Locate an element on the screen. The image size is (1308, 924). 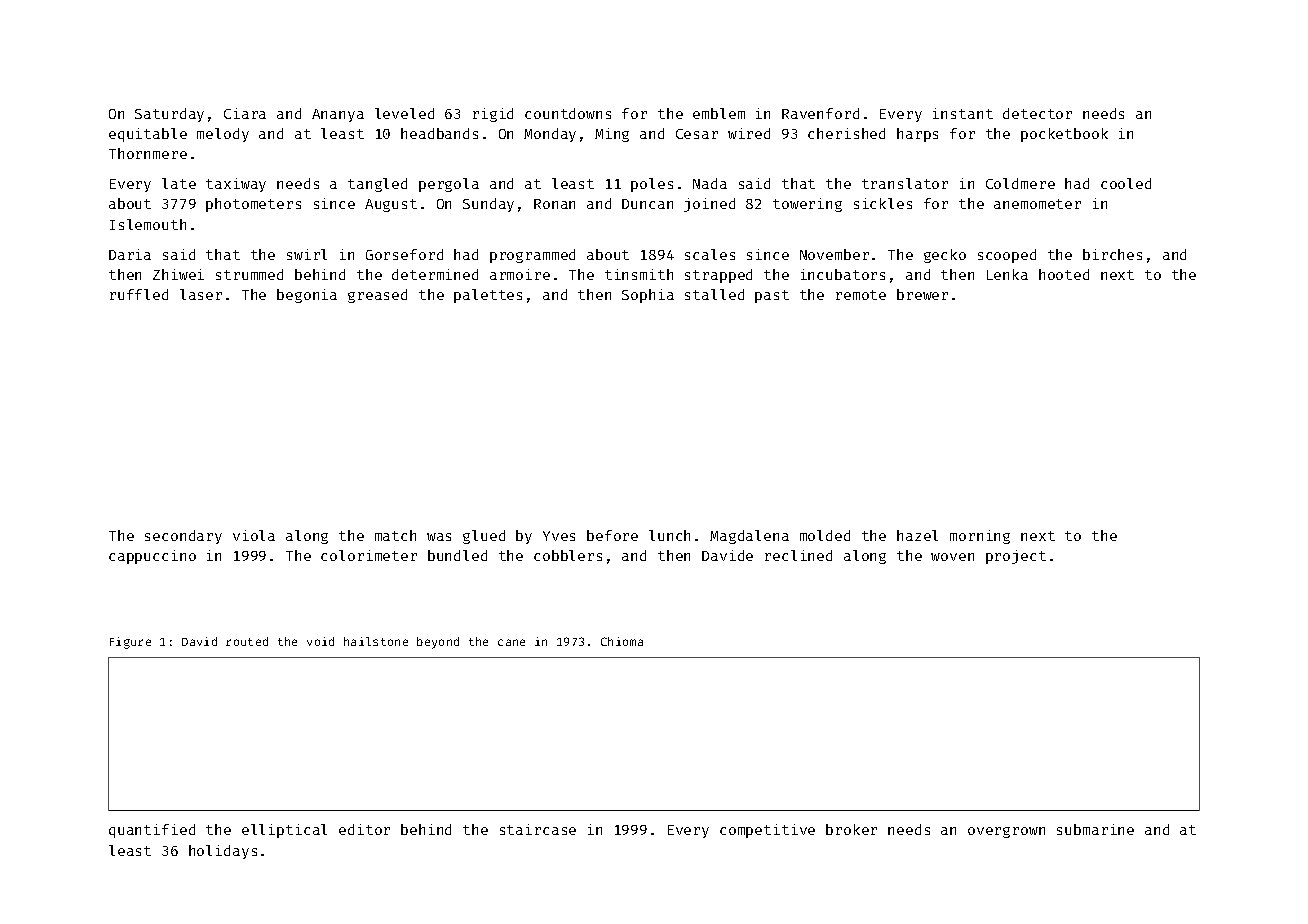
glued is located at coordinates (484, 537).
